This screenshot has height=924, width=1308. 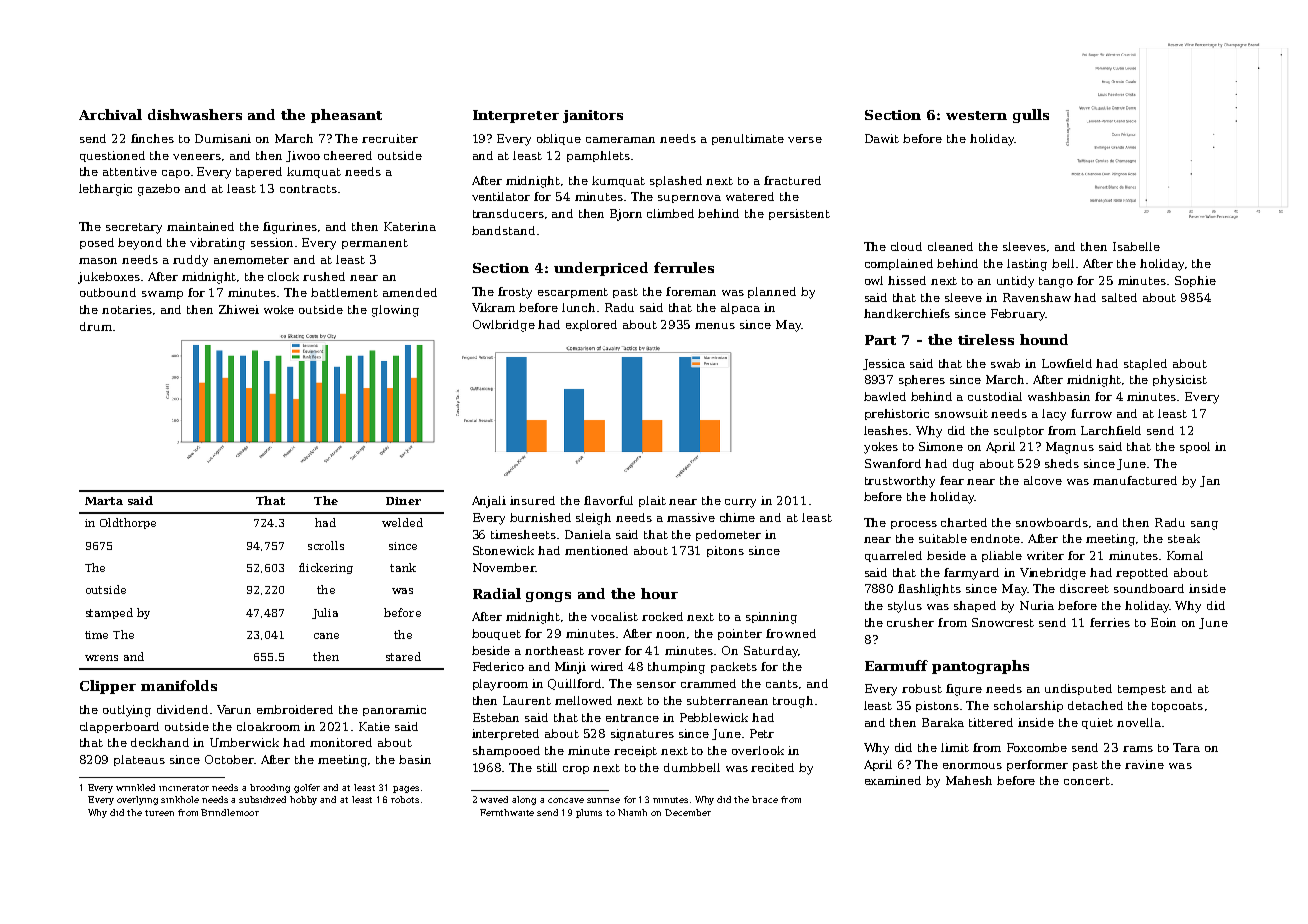 What do you see at coordinates (750, 196) in the screenshot?
I see `watered` at bounding box center [750, 196].
